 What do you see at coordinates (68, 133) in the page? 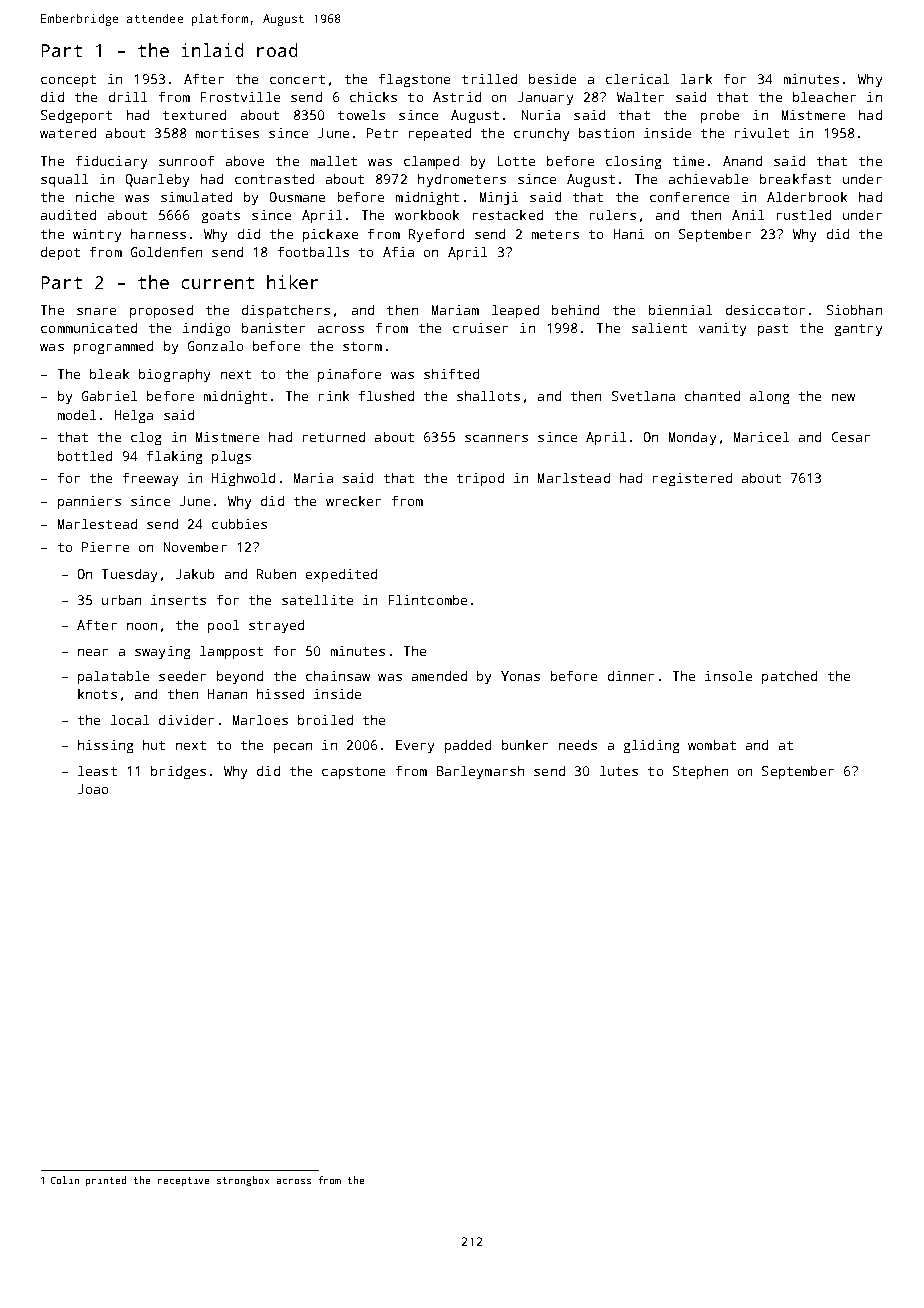
I see `watered` at bounding box center [68, 133].
